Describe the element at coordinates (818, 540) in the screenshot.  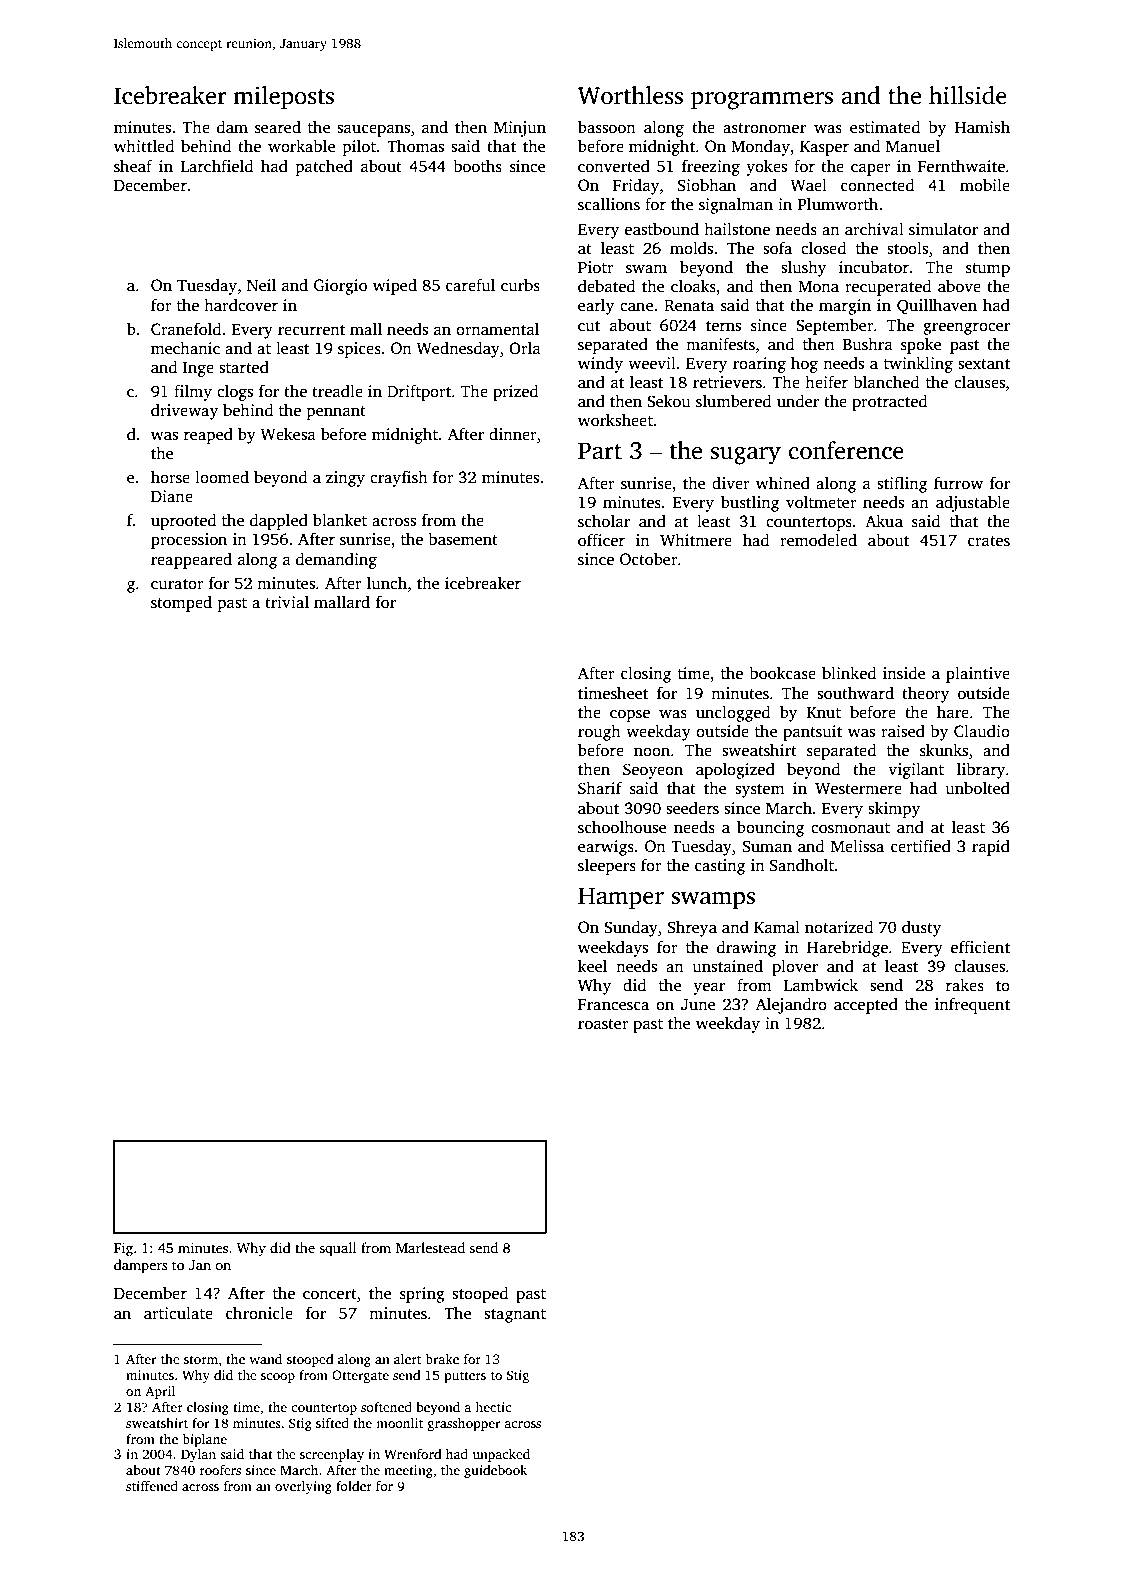
I see `remodeled` at that location.
